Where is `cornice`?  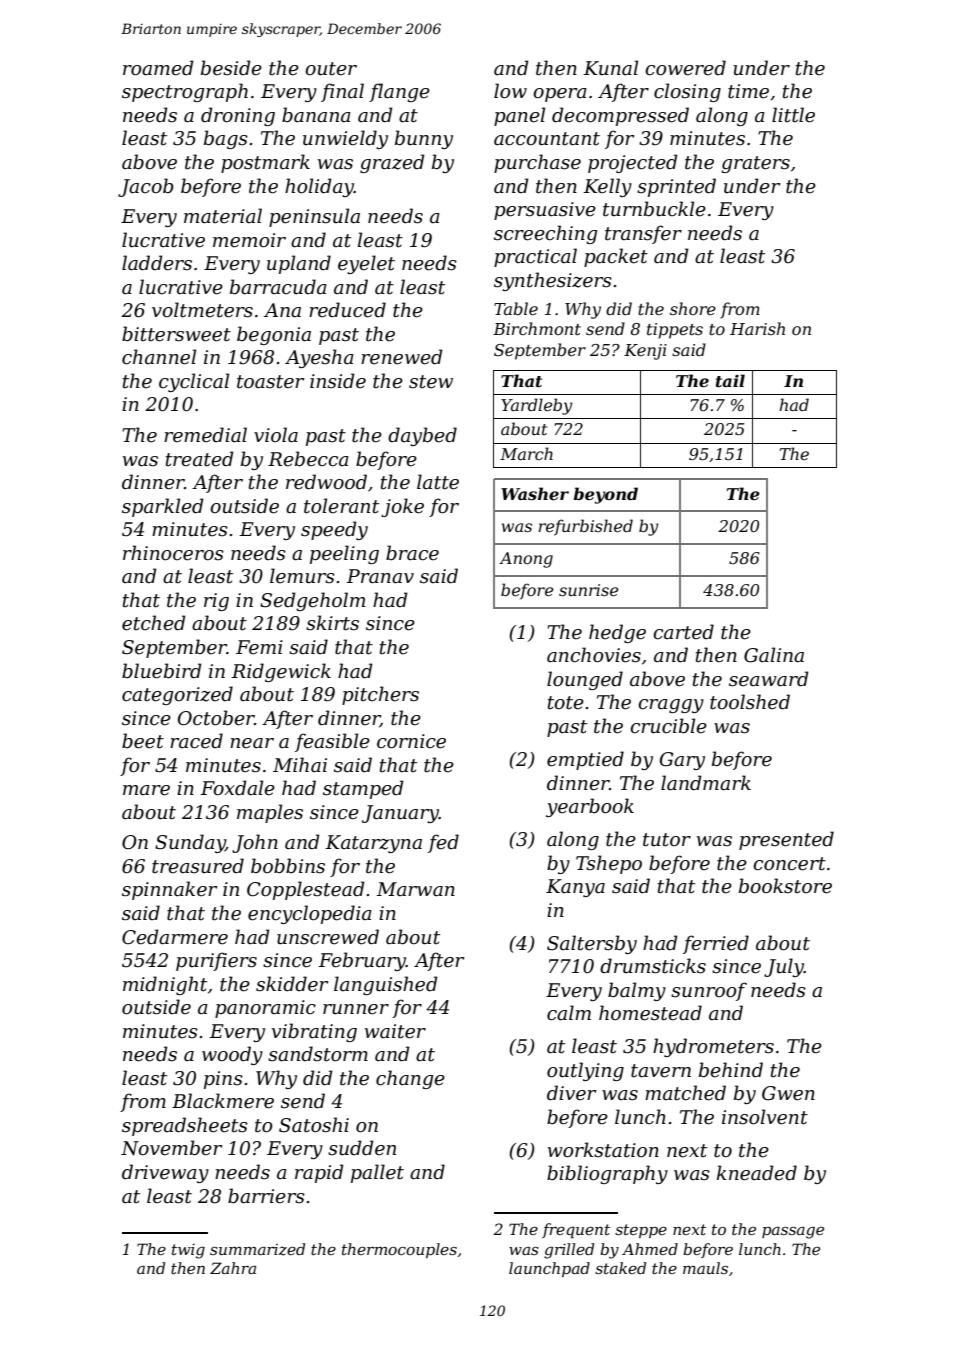 cornice is located at coordinates (411, 741).
